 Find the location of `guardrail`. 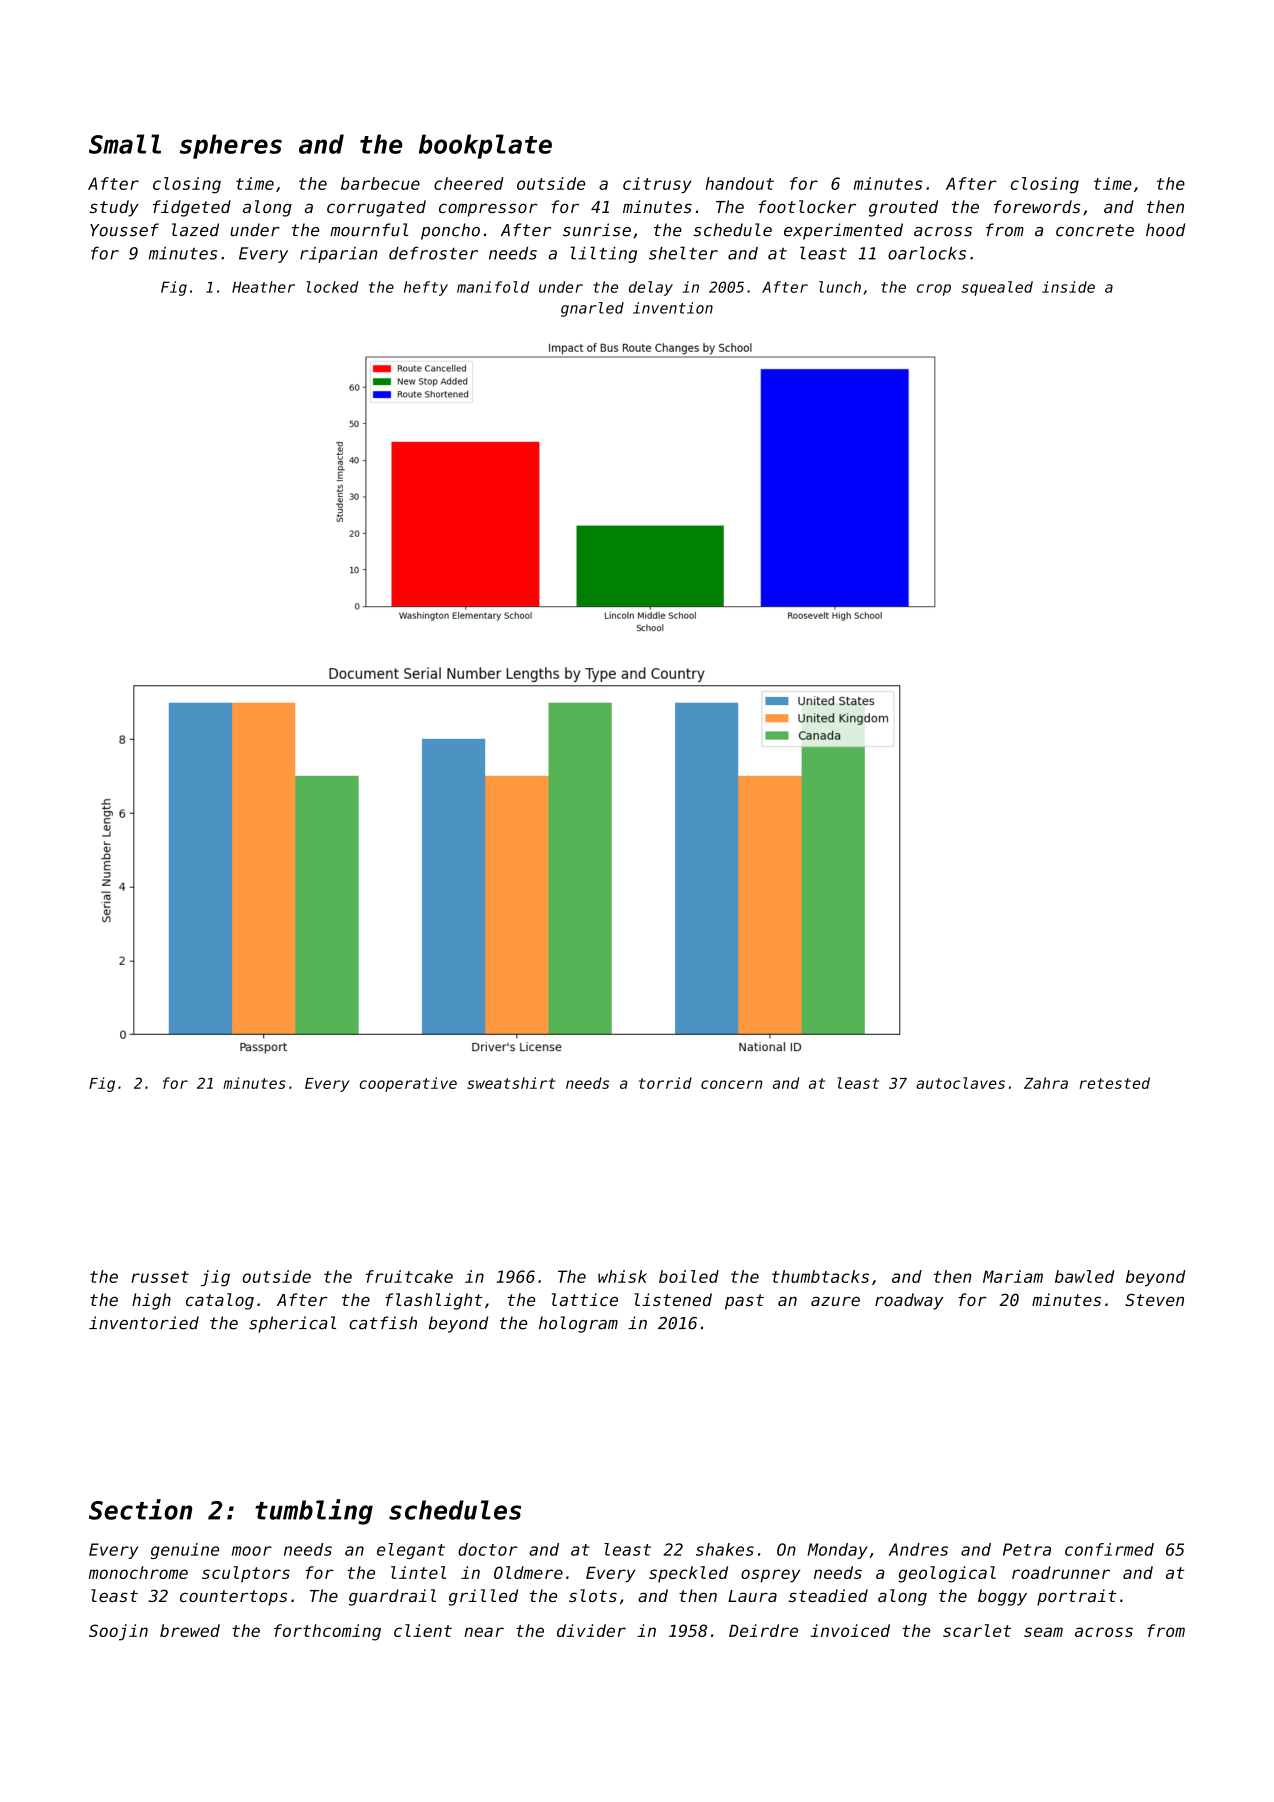

guardrail is located at coordinates (392, 1597).
